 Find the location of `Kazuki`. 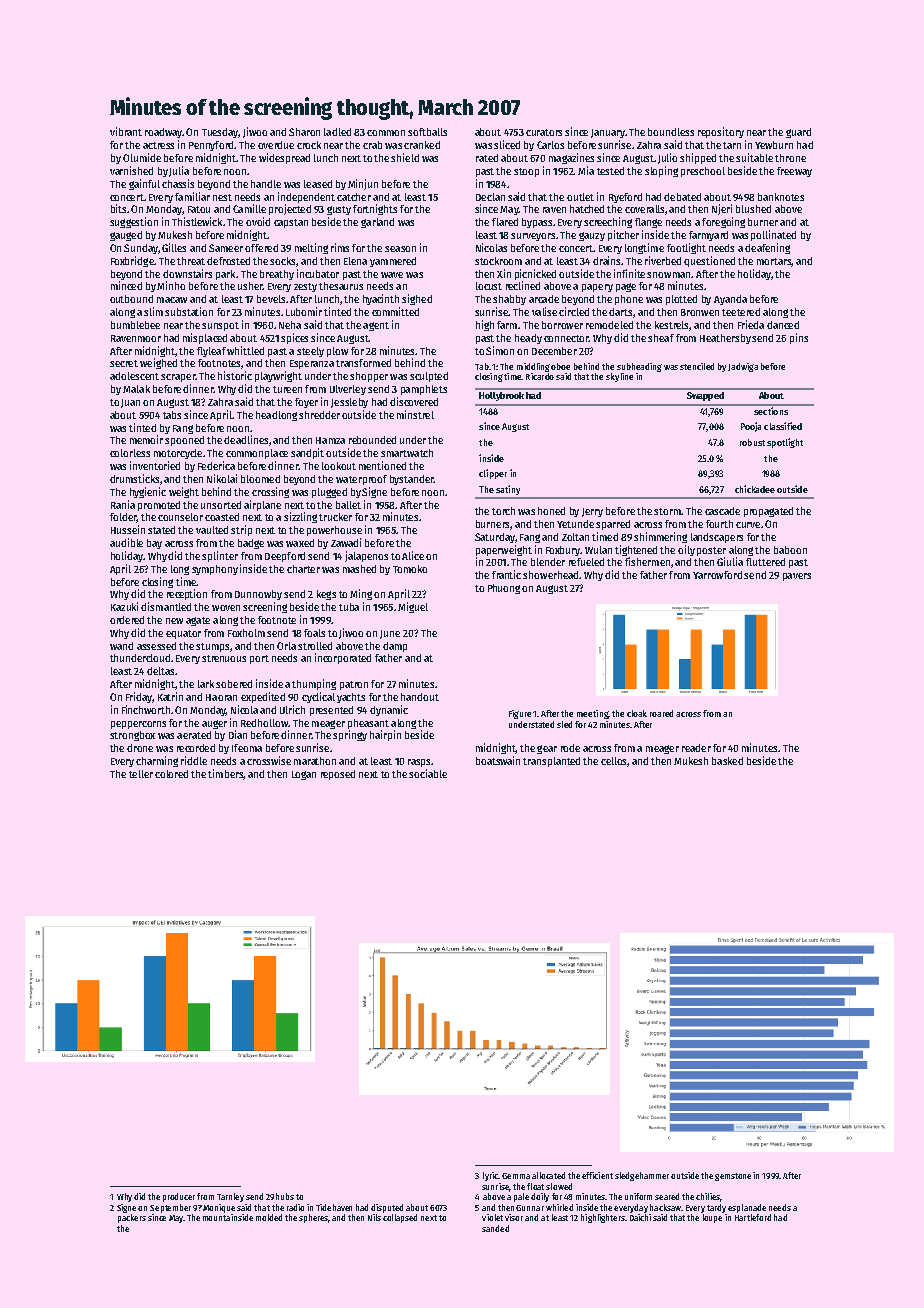

Kazuki is located at coordinates (124, 606).
